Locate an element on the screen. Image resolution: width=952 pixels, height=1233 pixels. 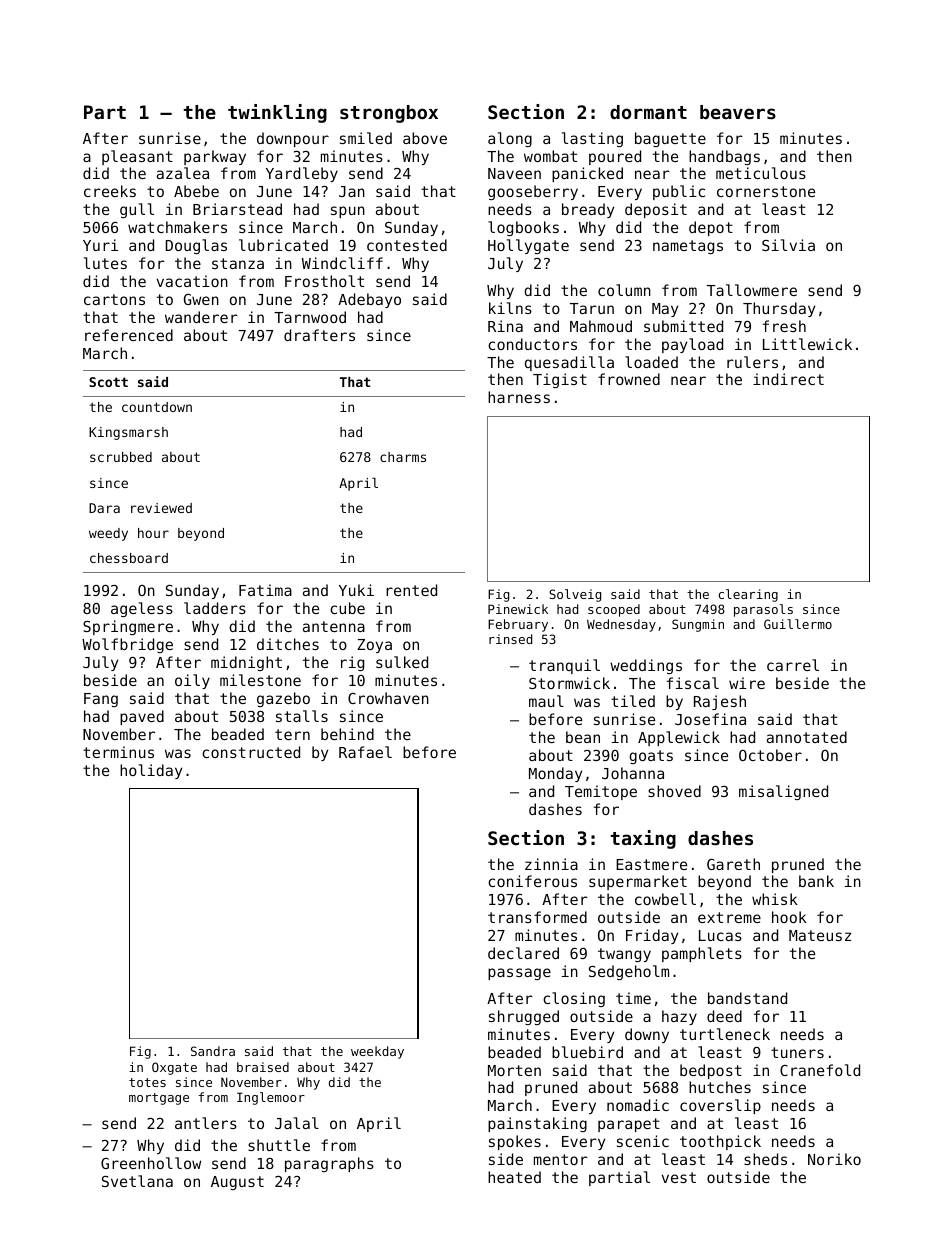
along is located at coordinates (510, 139).
